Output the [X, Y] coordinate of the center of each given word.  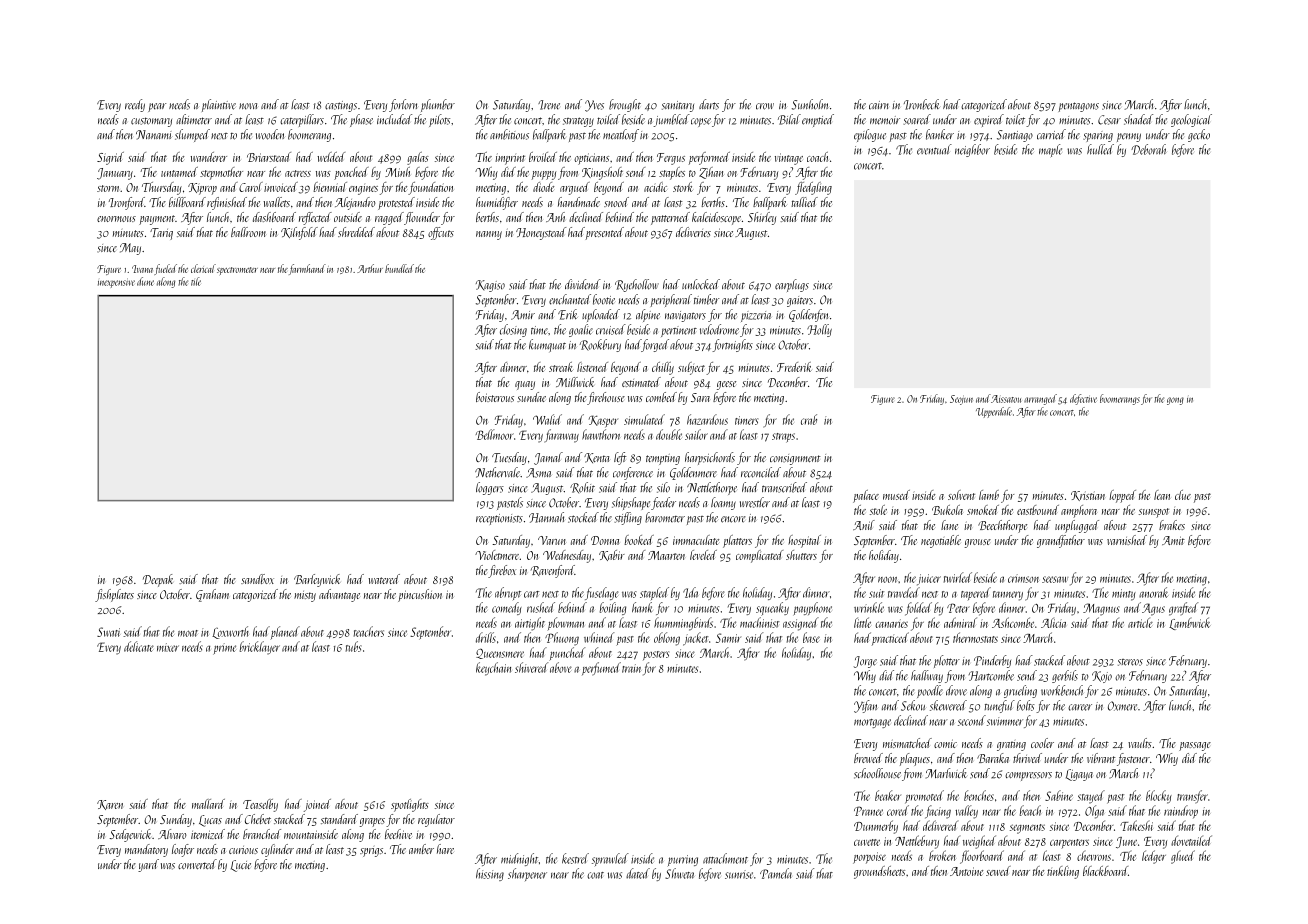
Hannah [546, 517]
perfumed [601, 669]
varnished [1127, 540]
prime [224, 649]
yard [148, 865]
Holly [819, 330]
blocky [1159, 797]
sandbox [257, 579]
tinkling [1063, 872]
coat [595, 875]
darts [709, 104]
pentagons [1078, 107]
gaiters [800, 301]
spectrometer [237, 271]
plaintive [219, 105]
